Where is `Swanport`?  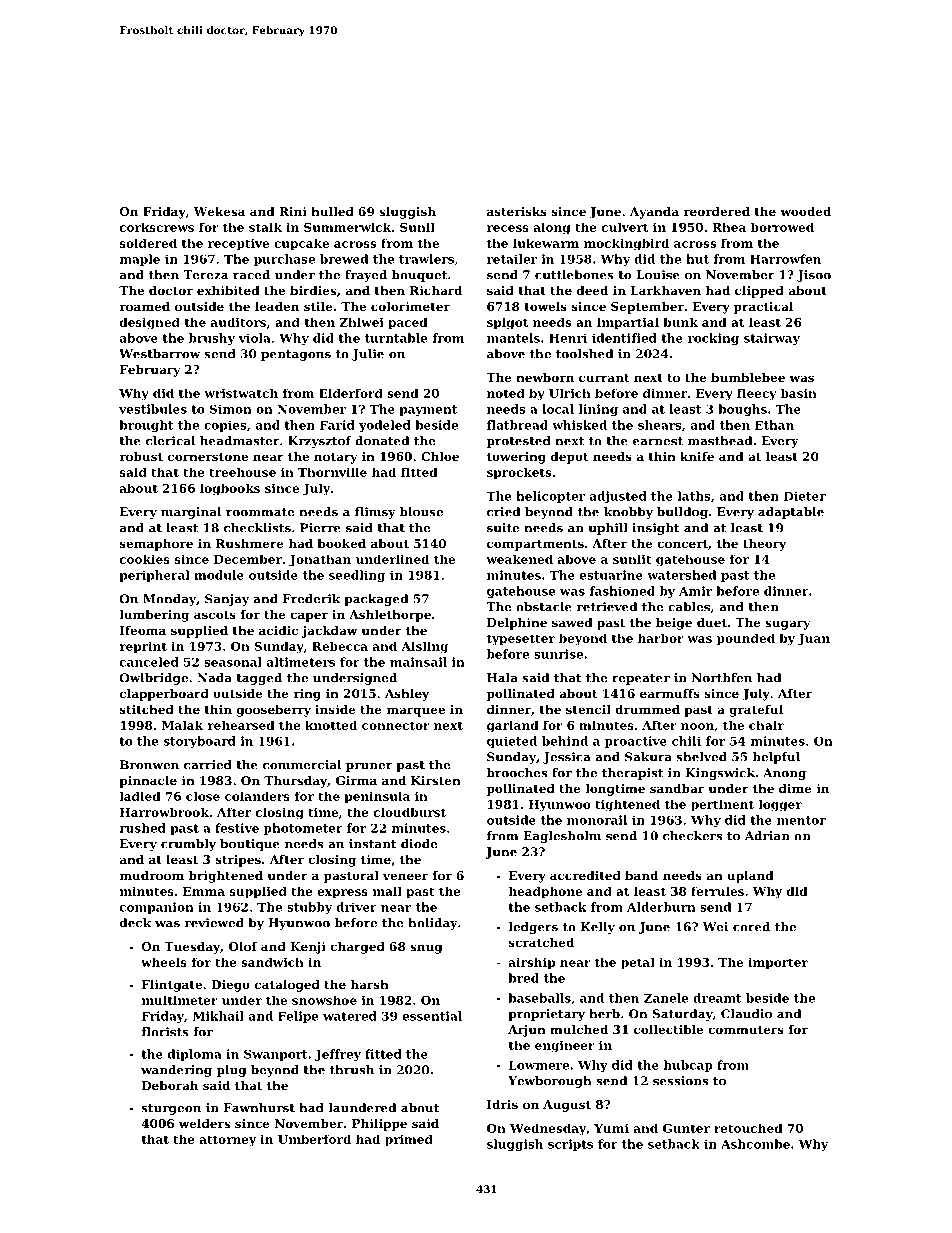 Swanport is located at coordinates (276, 1055).
